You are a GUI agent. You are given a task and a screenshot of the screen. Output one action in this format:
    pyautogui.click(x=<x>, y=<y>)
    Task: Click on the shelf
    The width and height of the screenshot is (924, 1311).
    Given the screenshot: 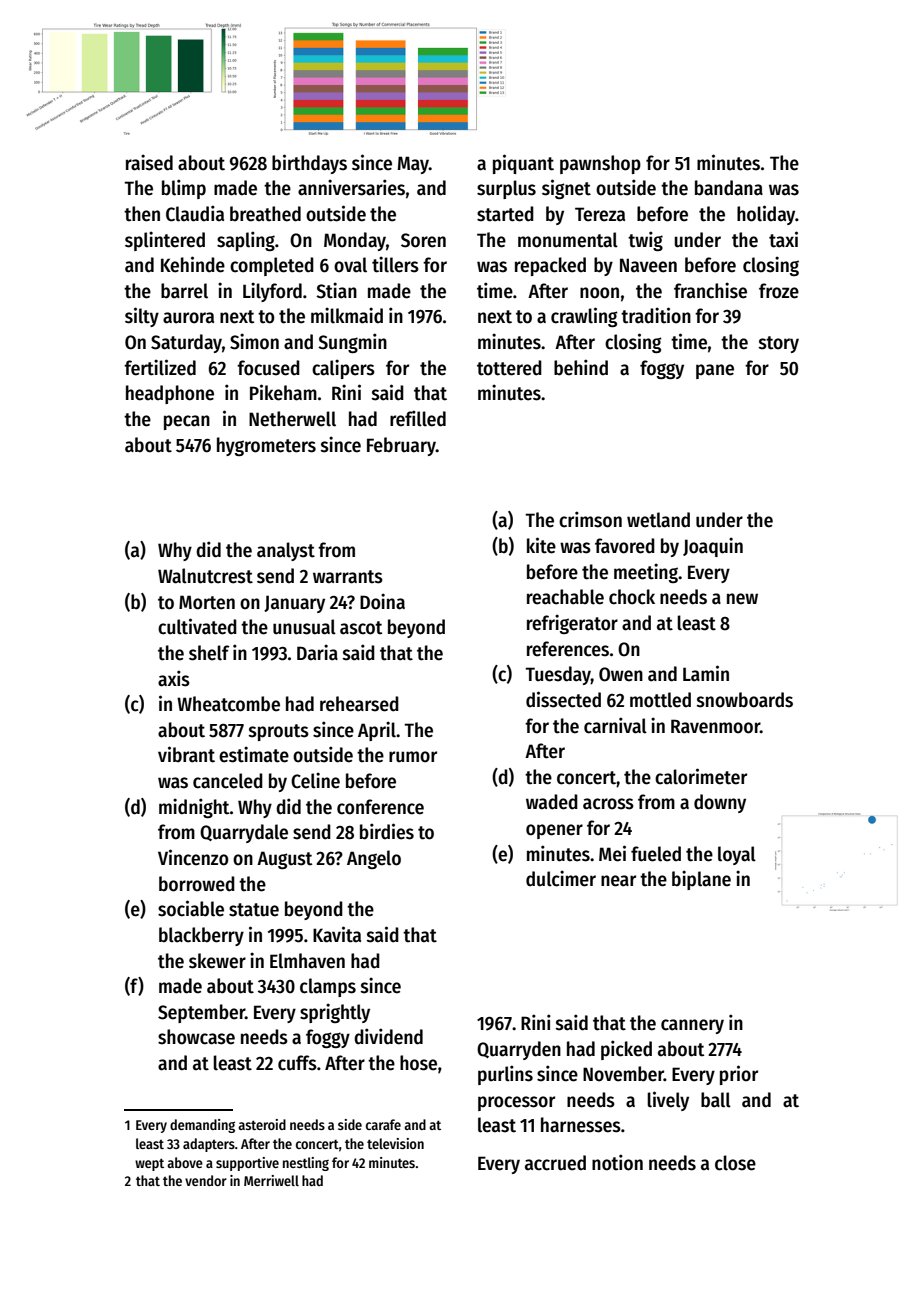 What is the action you would take?
    pyautogui.click(x=209, y=653)
